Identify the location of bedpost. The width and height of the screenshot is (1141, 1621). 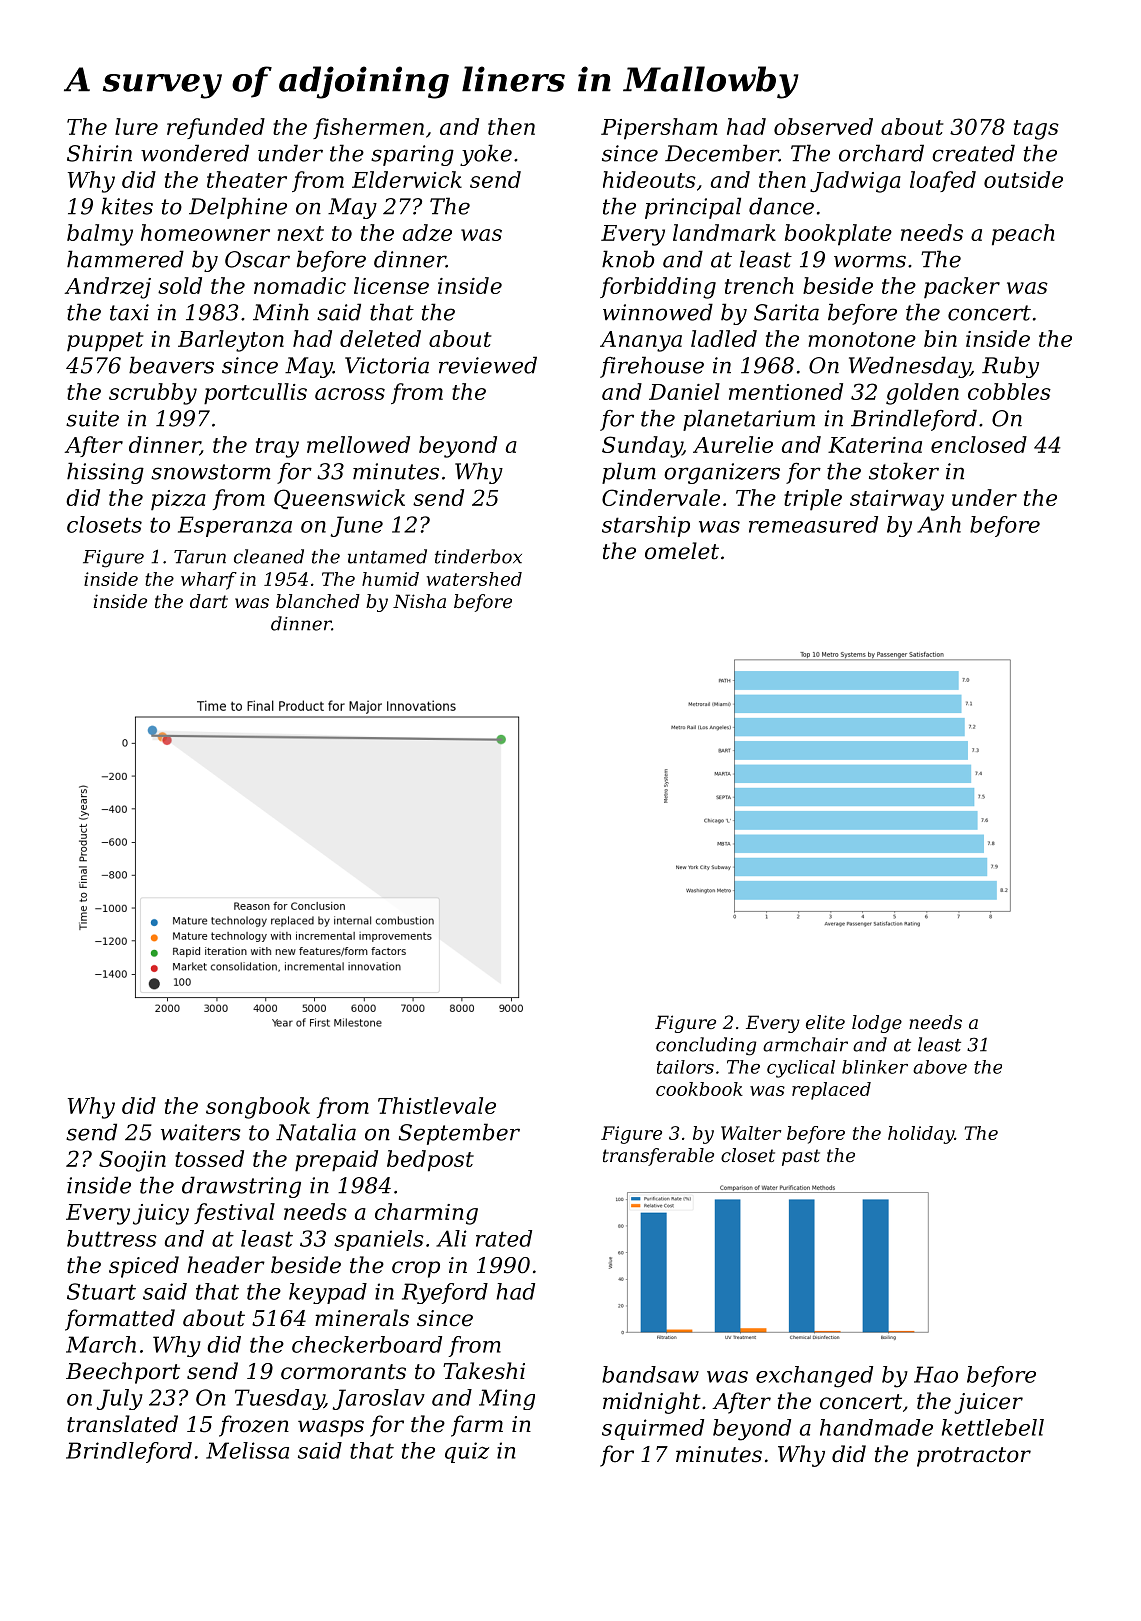
(430, 1161).
